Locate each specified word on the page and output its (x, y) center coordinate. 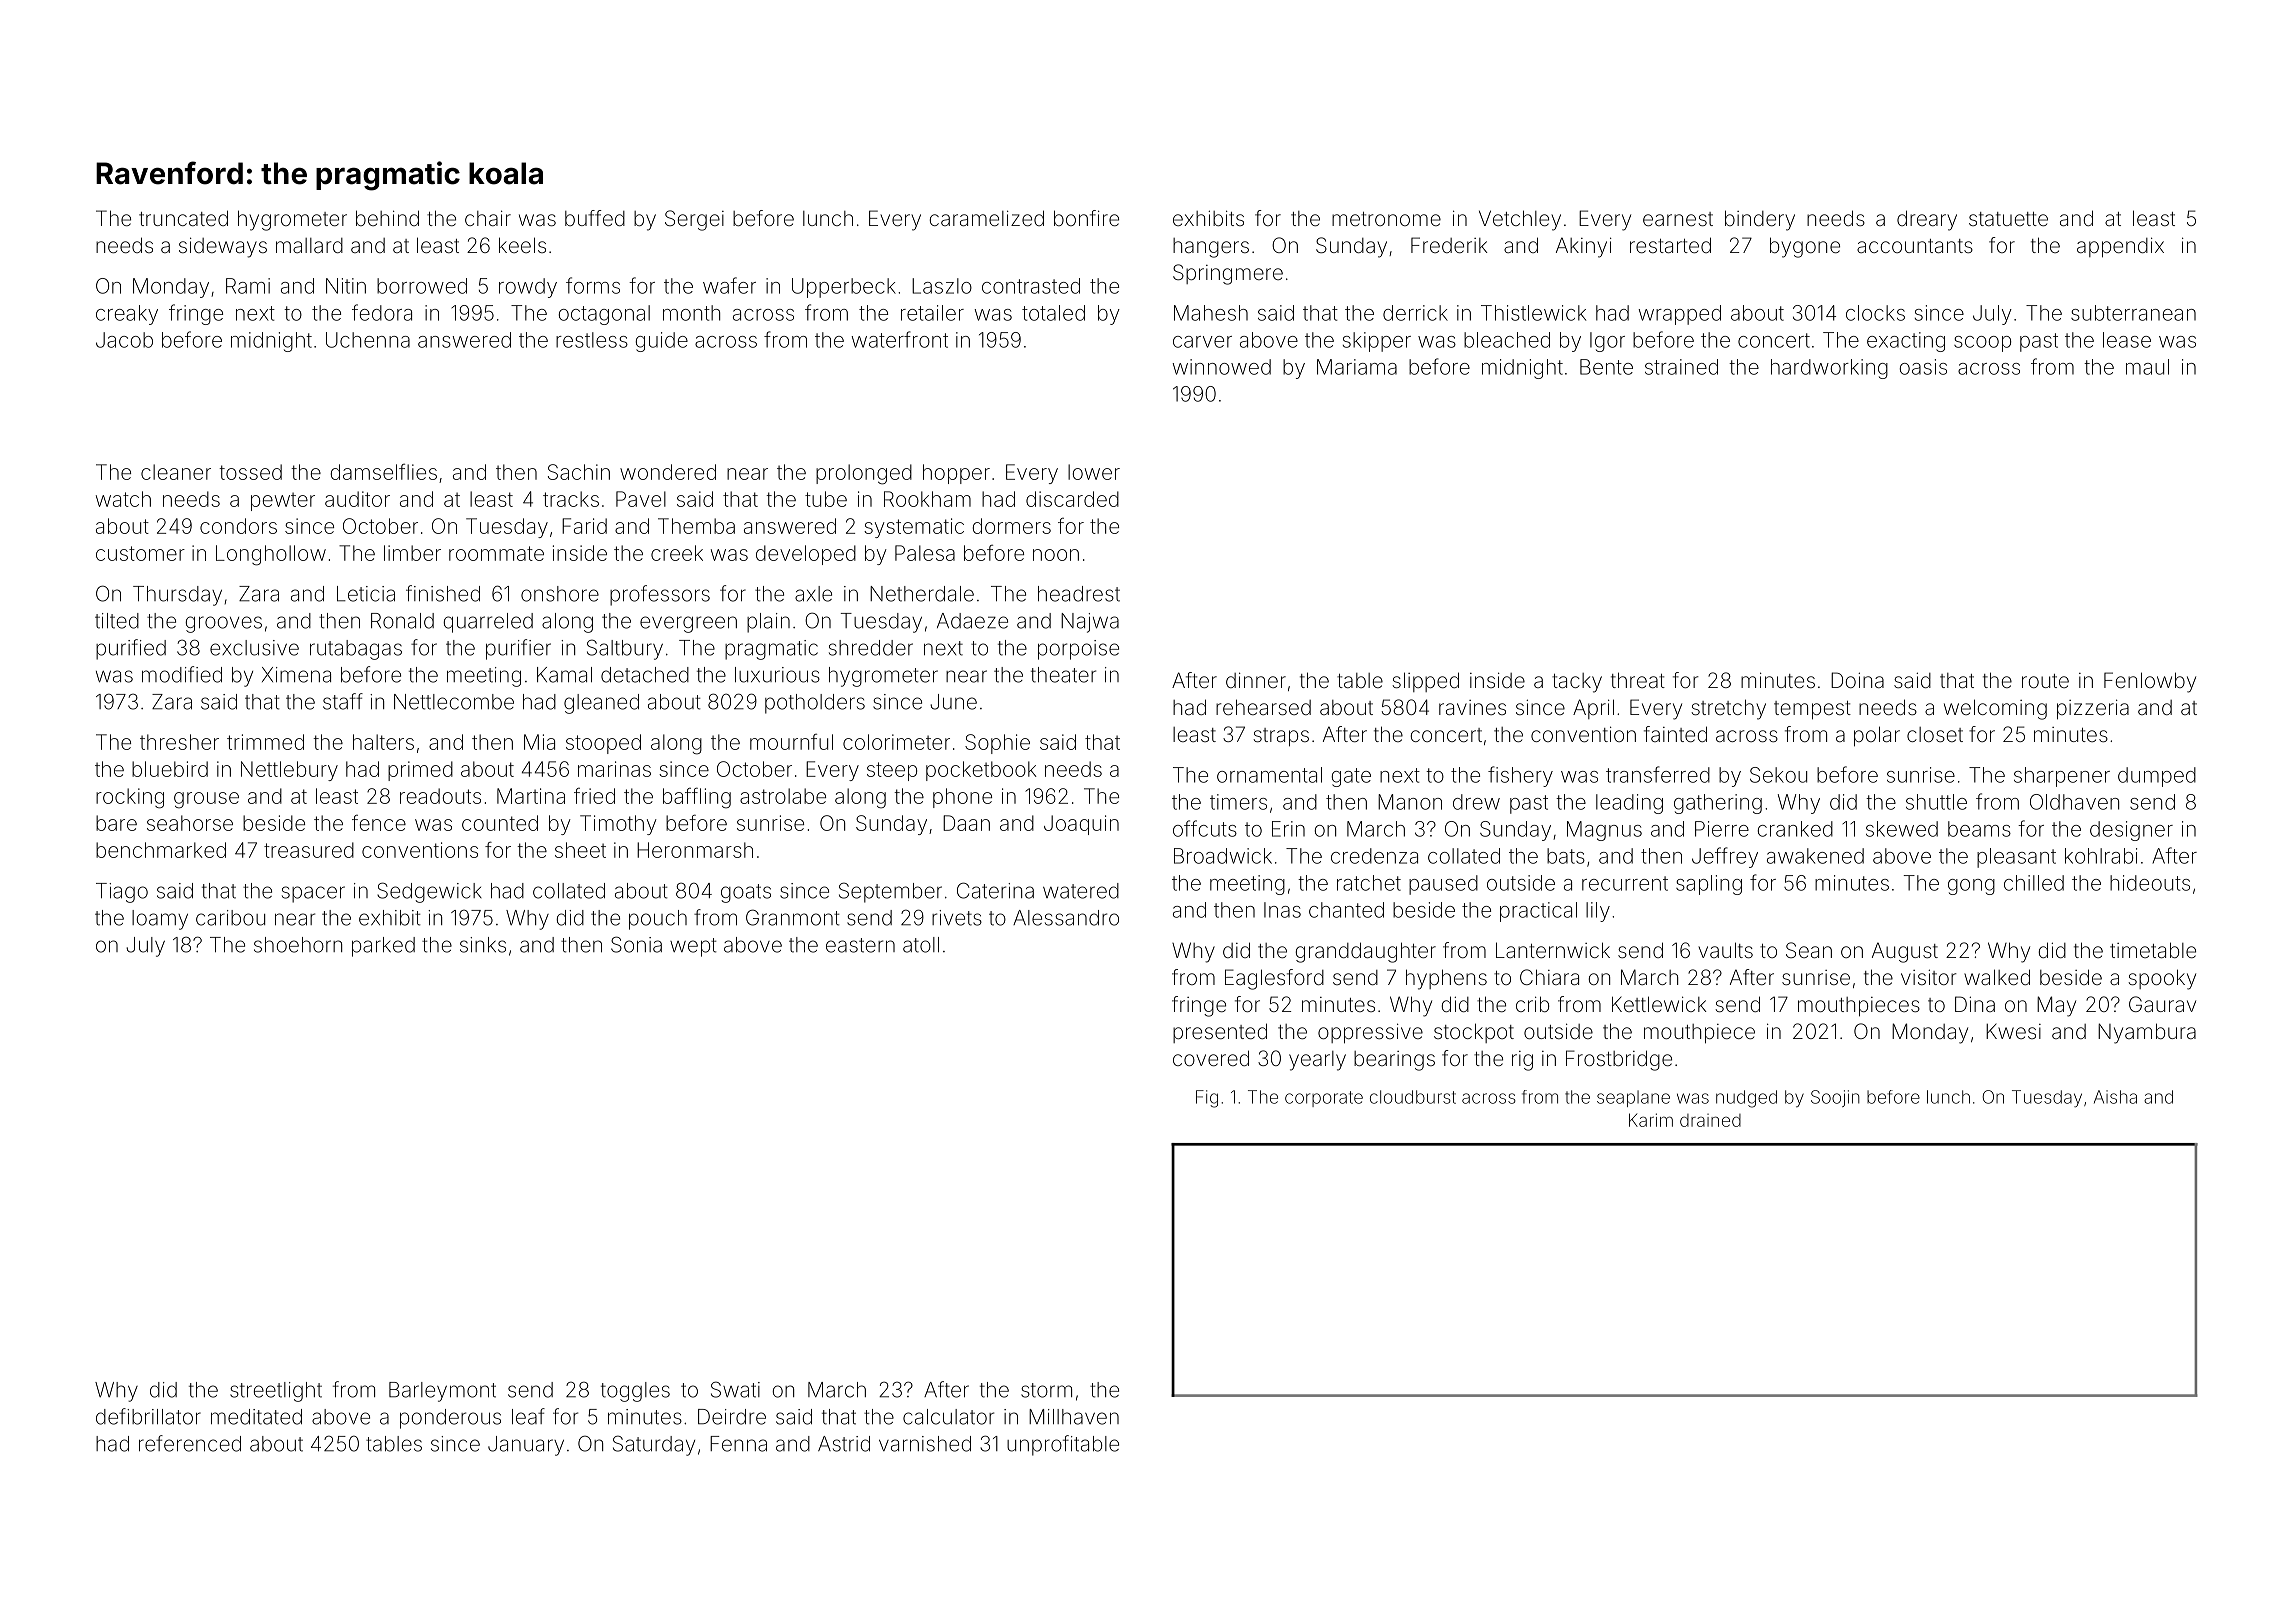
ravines (1472, 707)
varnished (925, 1444)
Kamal (564, 675)
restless (592, 340)
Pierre (1722, 829)
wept (693, 947)
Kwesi (2013, 1031)
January (526, 1446)
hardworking (1829, 369)
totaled (1053, 313)
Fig (1207, 1099)
